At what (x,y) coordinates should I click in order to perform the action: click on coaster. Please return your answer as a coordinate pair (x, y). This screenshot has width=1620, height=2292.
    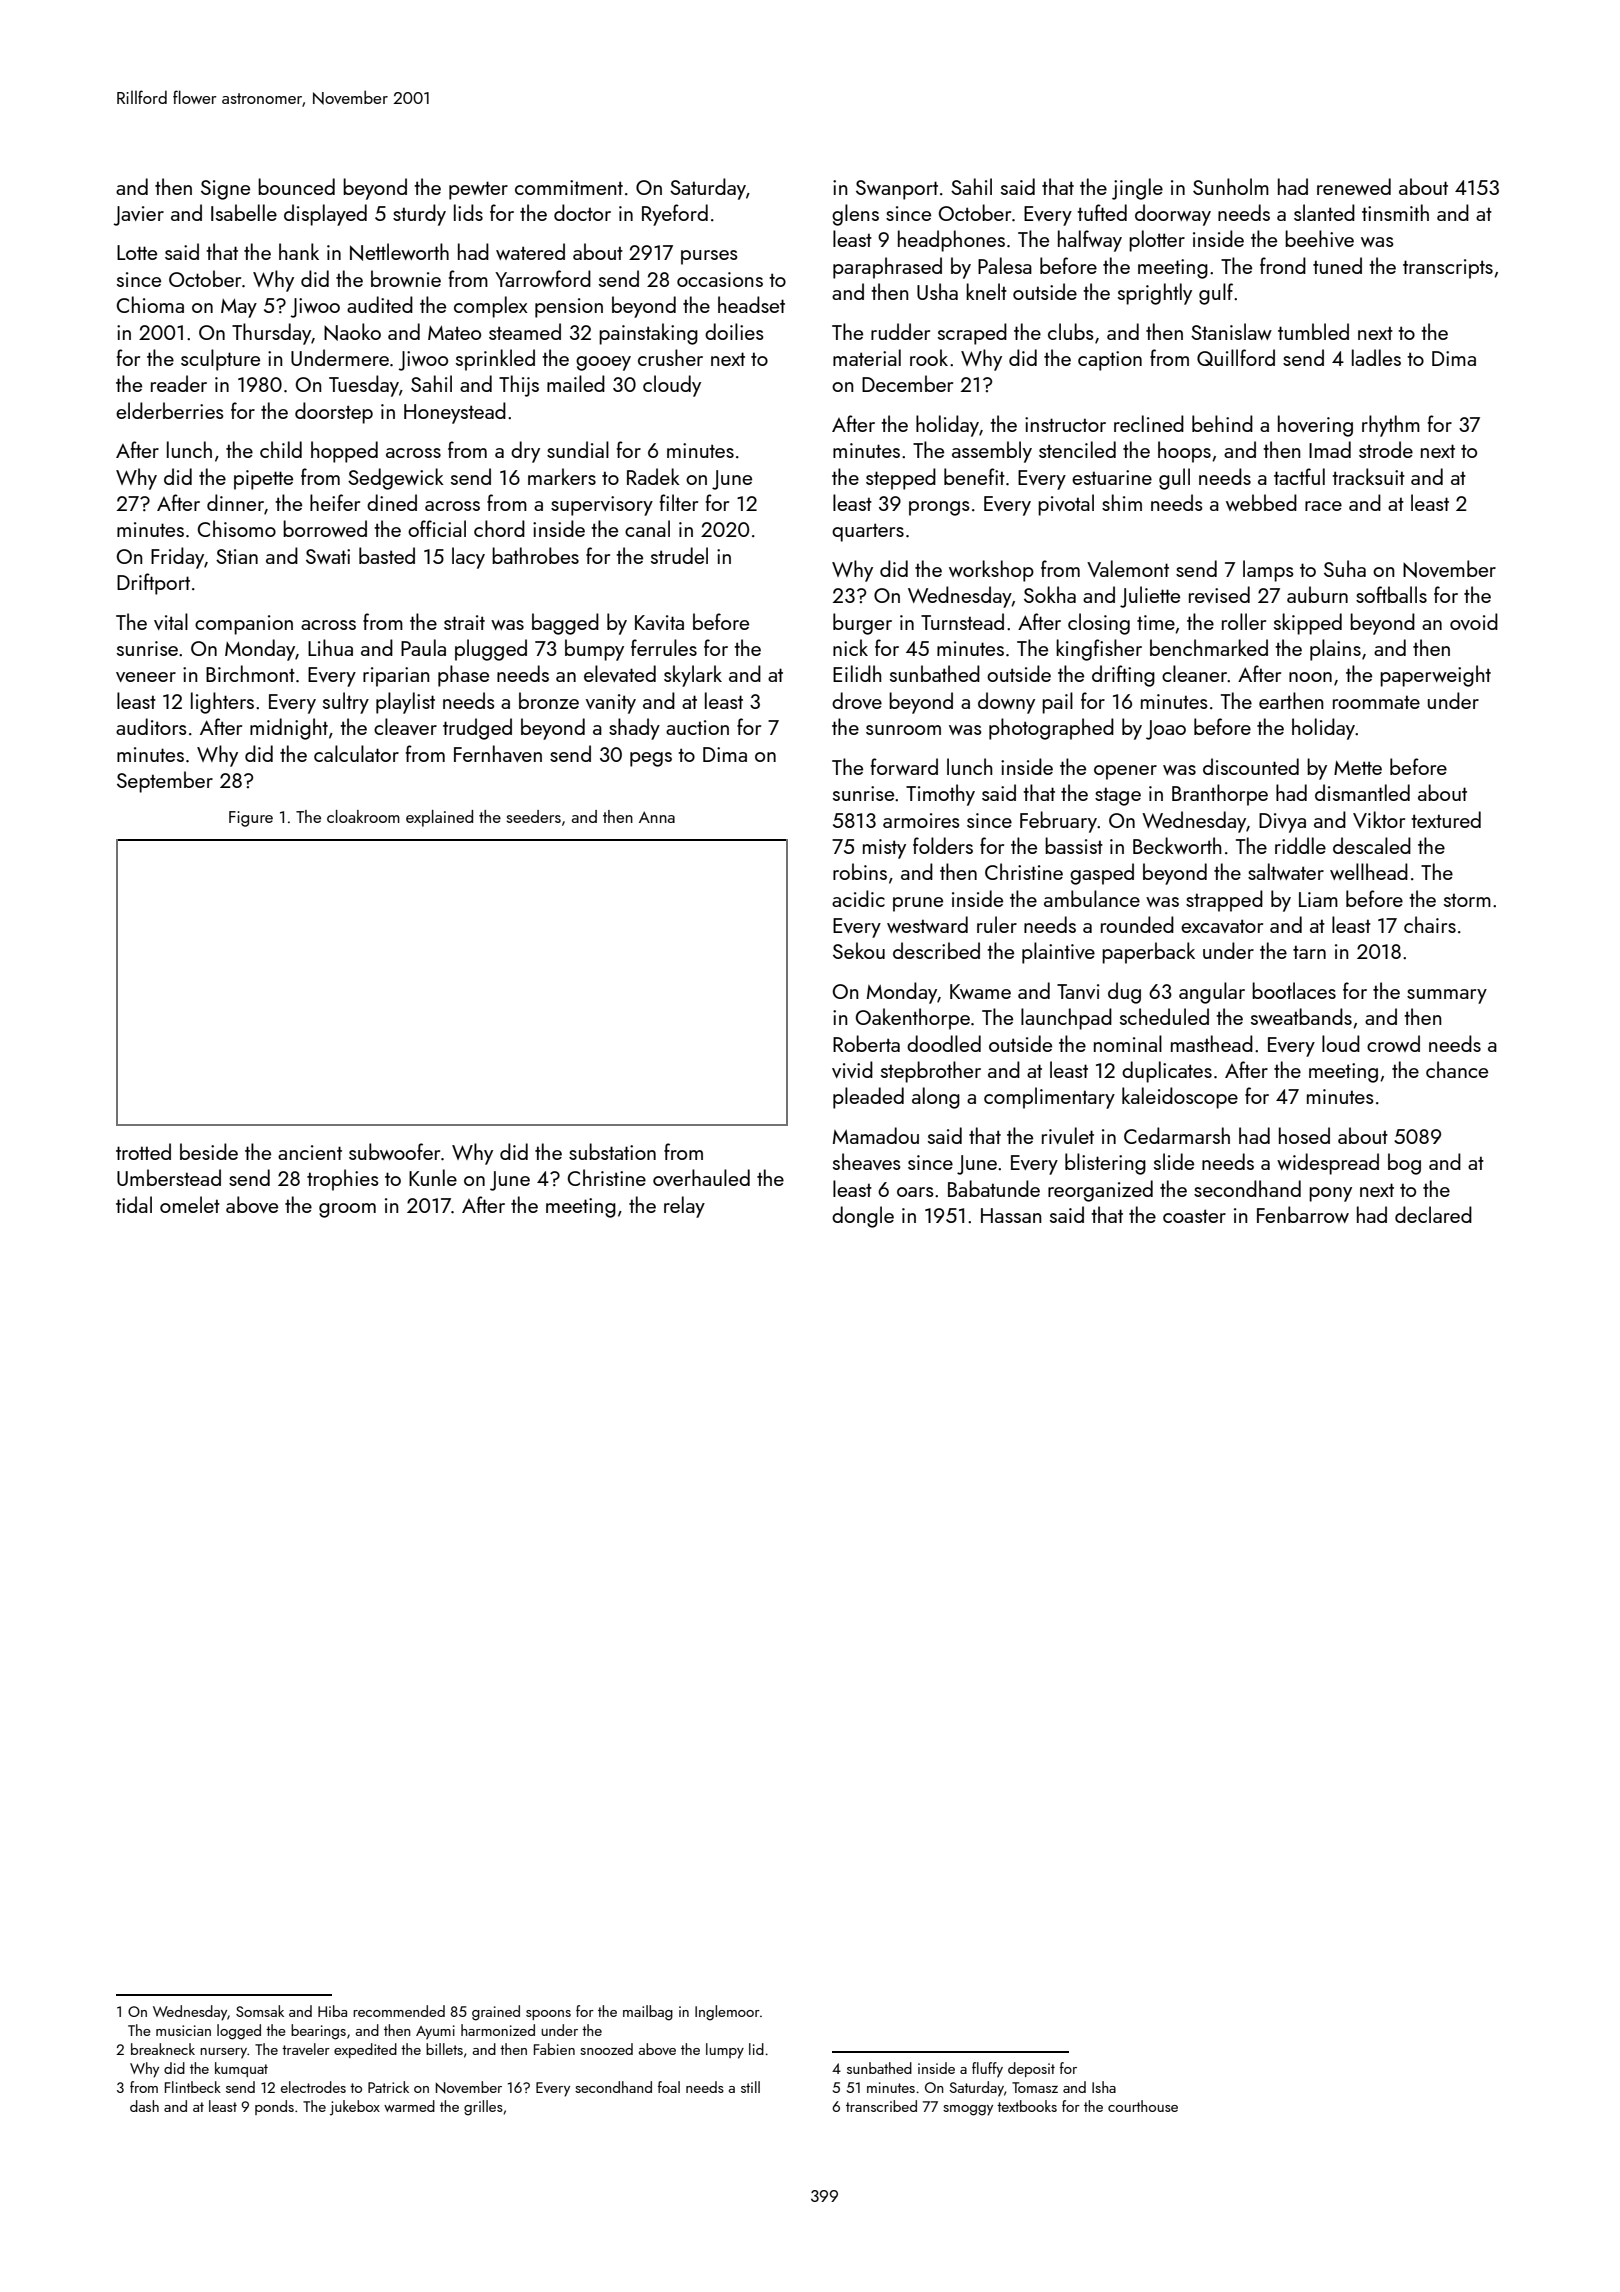
    Looking at the image, I should click on (1194, 1216).
